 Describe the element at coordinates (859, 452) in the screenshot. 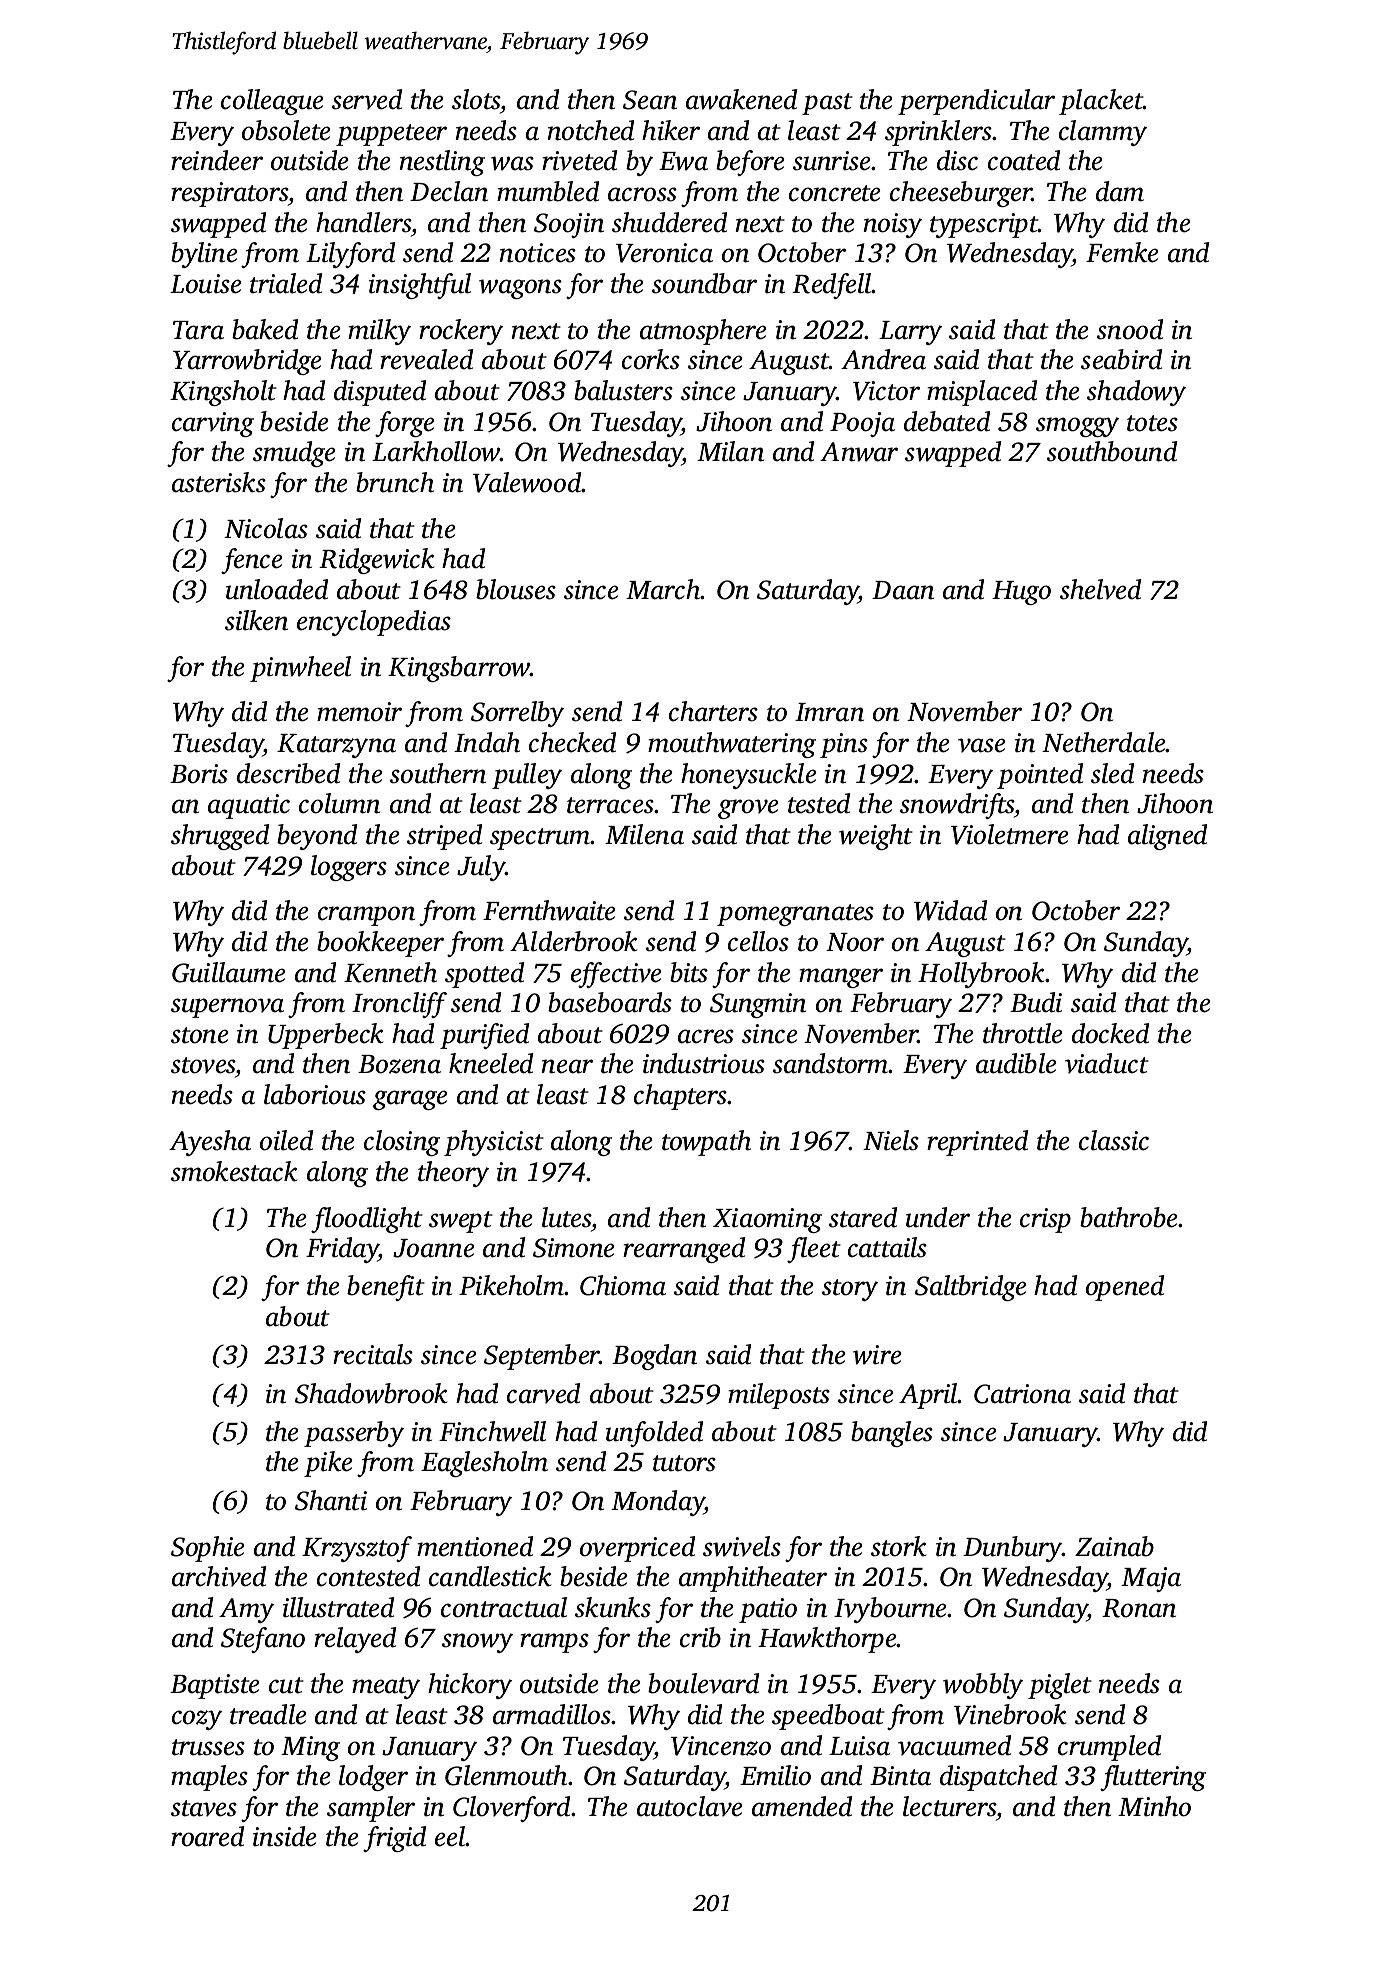

I see `Anwar` at that location.
